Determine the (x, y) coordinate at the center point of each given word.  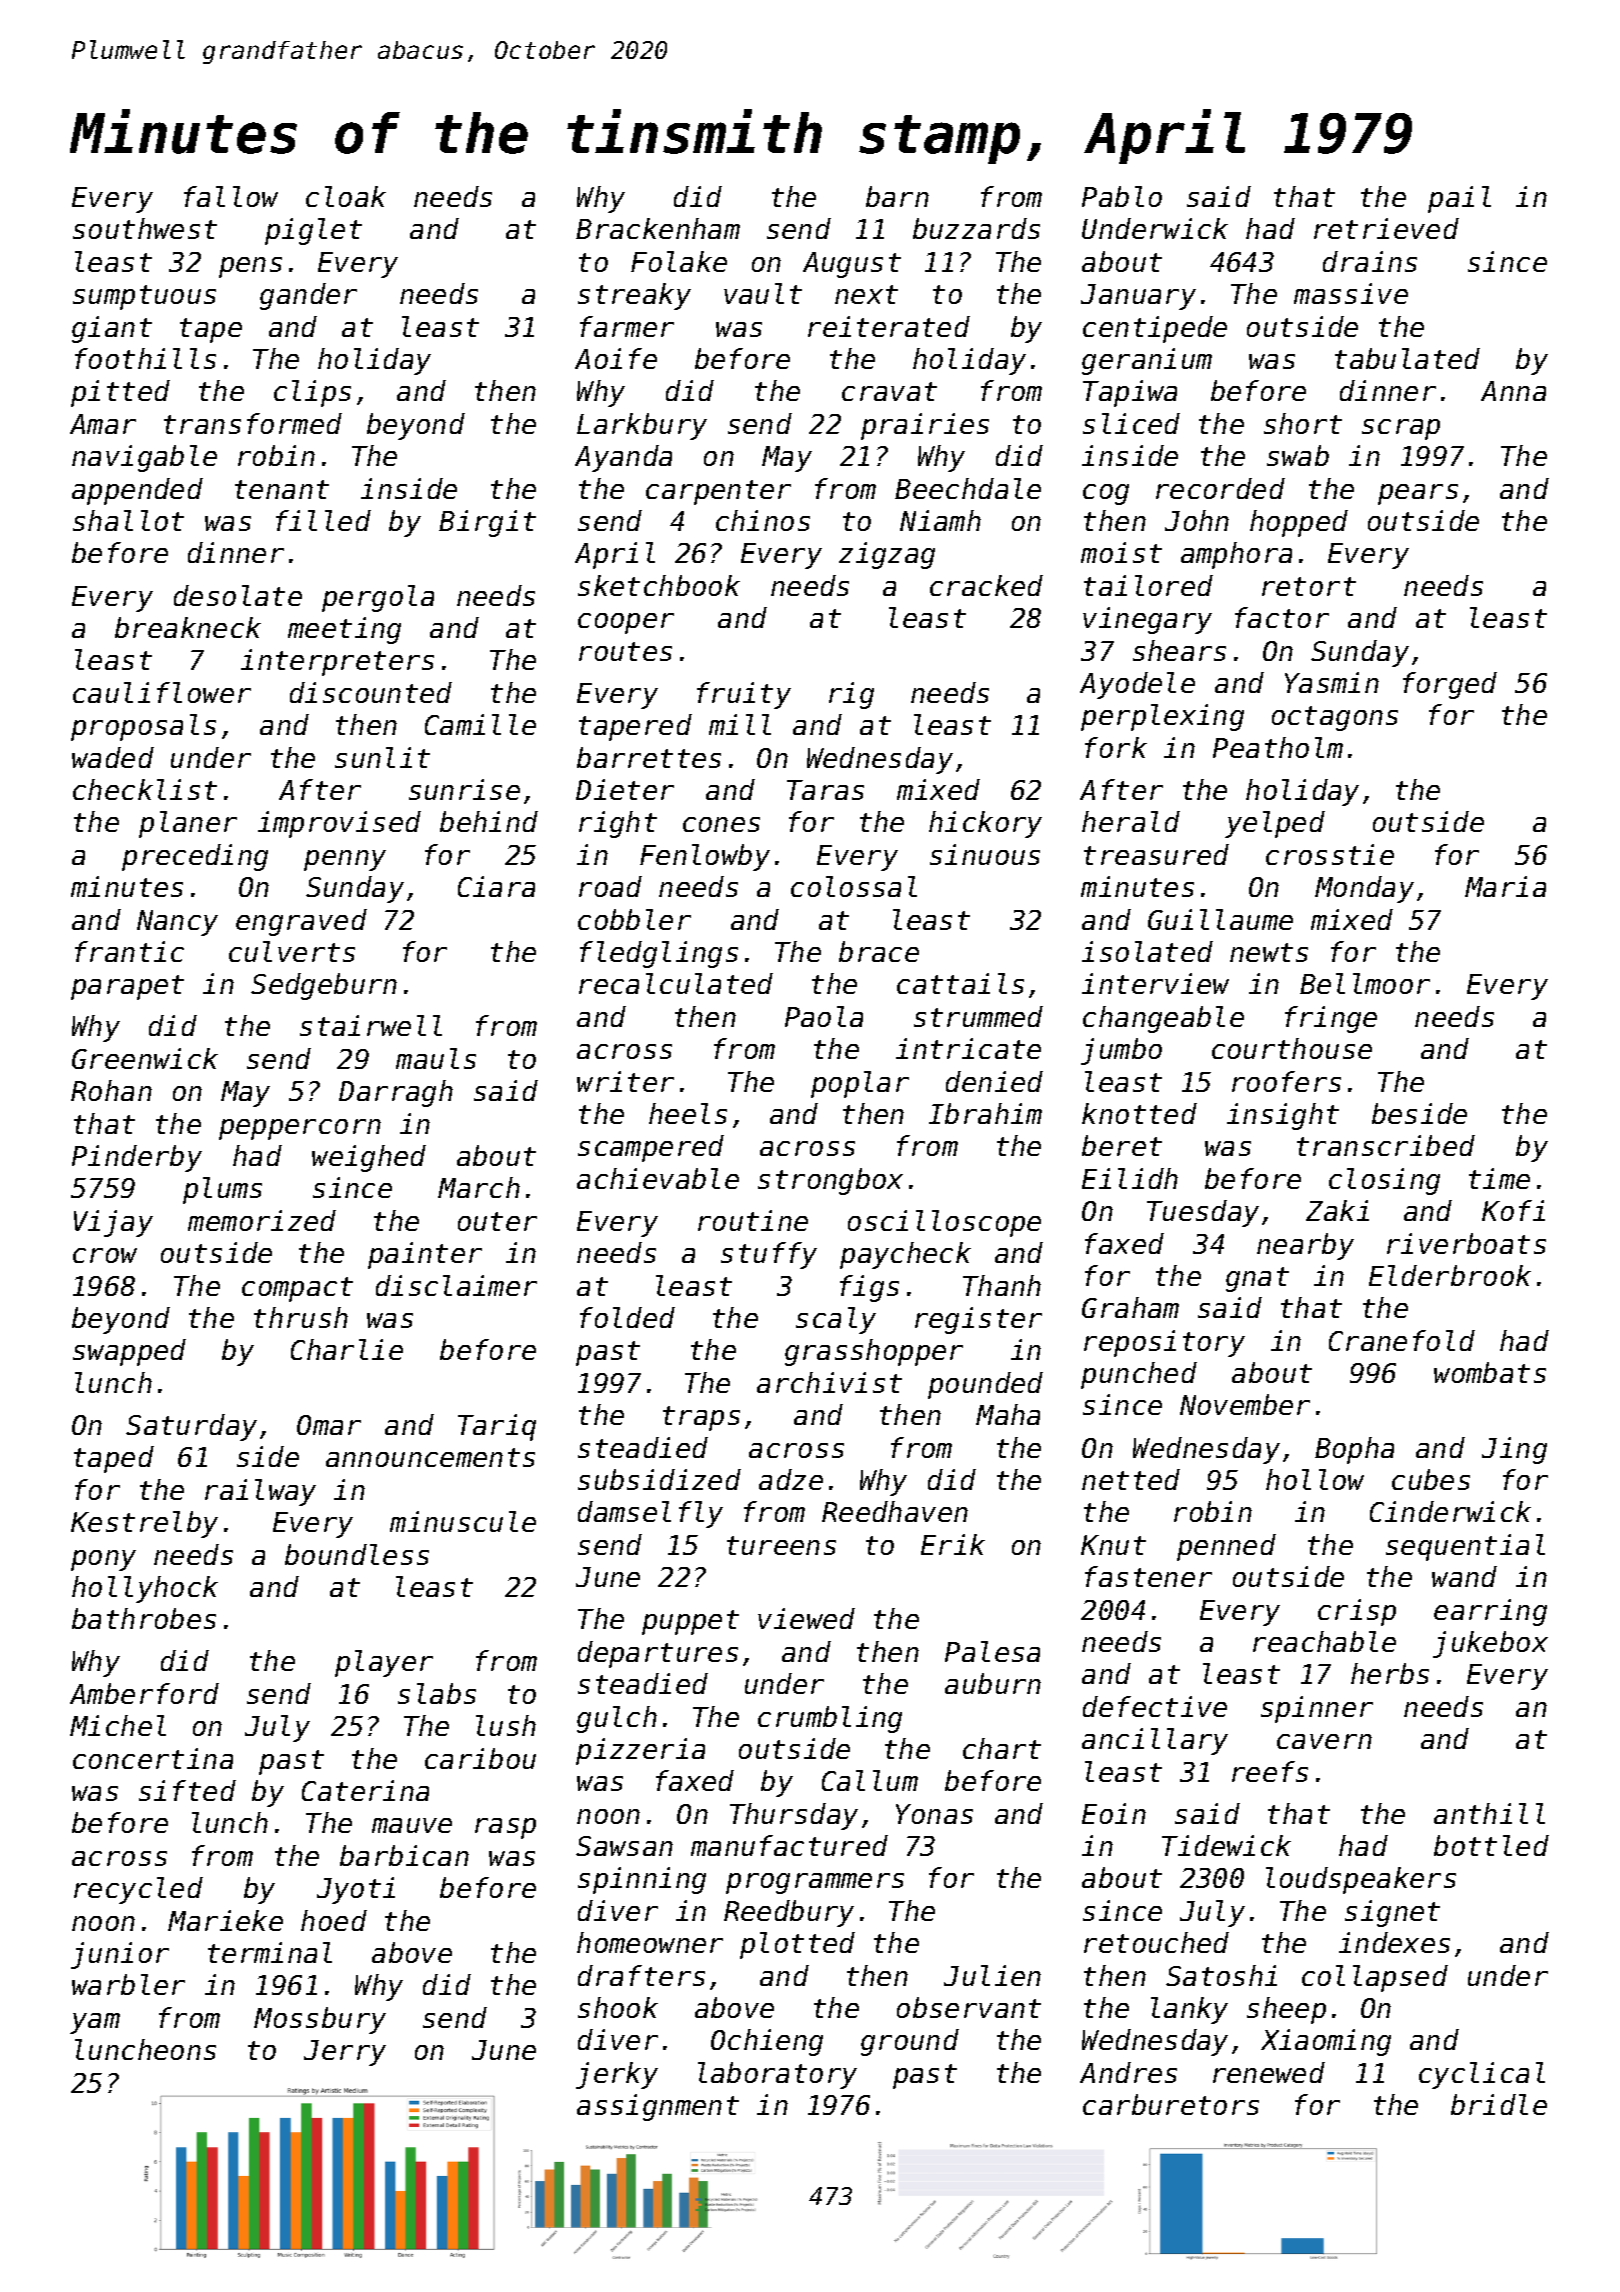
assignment (658, 2107)
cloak (346, 196)
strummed (978, 1016)
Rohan (111, 1090)
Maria (1505, 886)
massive (1351, 293)
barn (897, 196)
